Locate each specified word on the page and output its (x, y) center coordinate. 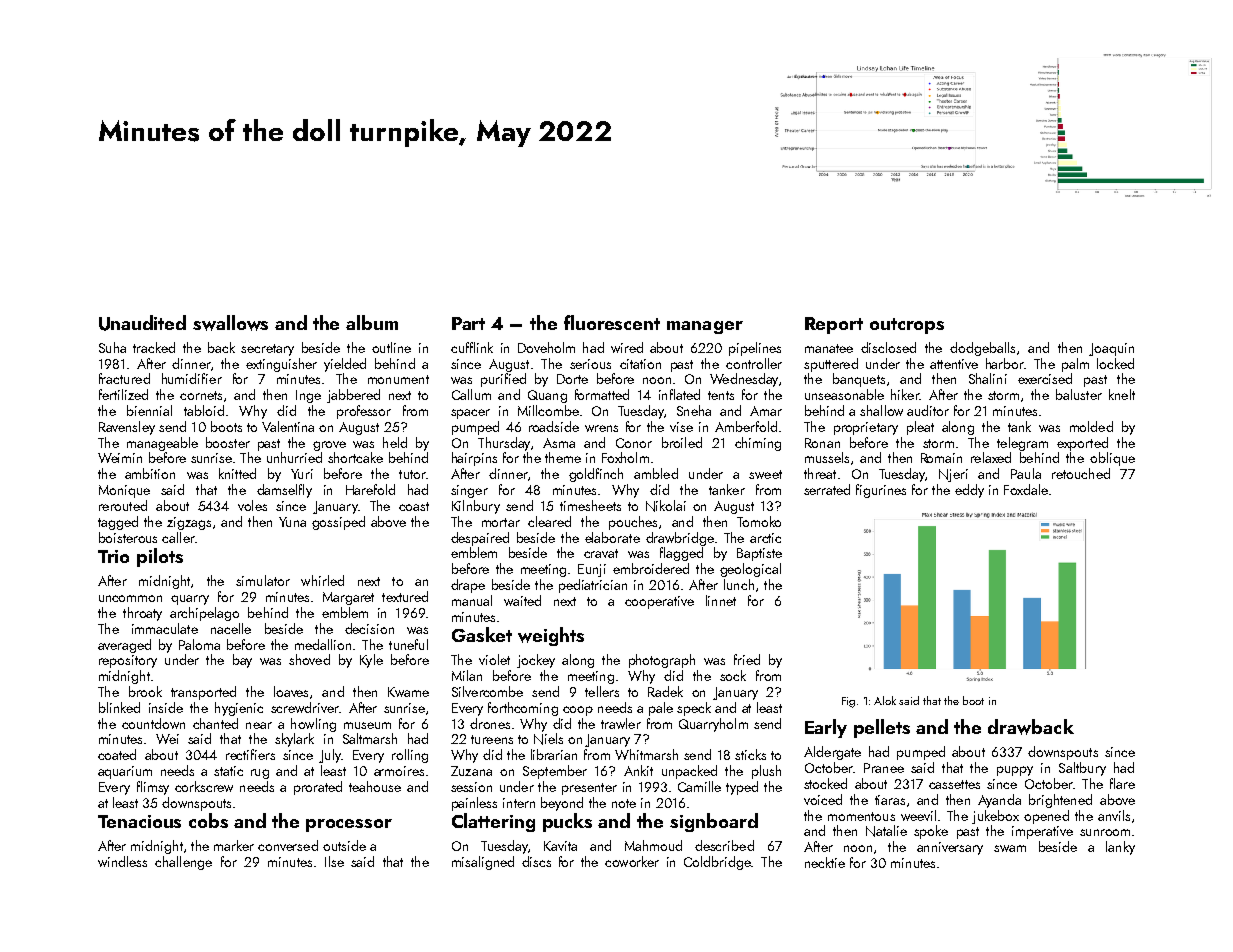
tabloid (204, 410)
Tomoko (759, 521)
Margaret (348, 598)
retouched (1081, 473)
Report (834, 325)
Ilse (334, 861)
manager (705, 327)
